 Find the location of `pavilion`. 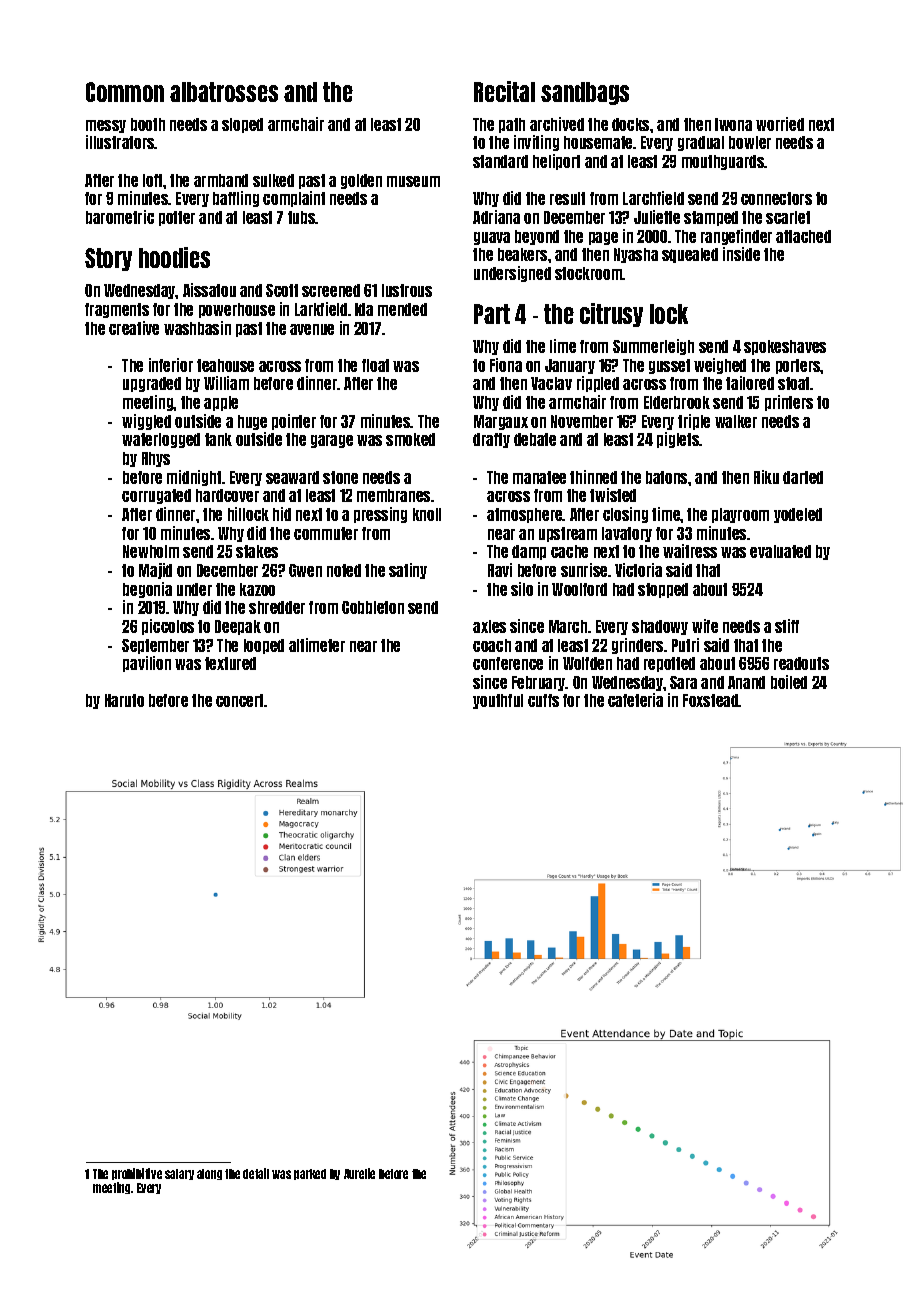

pavilion is located at coordinates (147, 664).
